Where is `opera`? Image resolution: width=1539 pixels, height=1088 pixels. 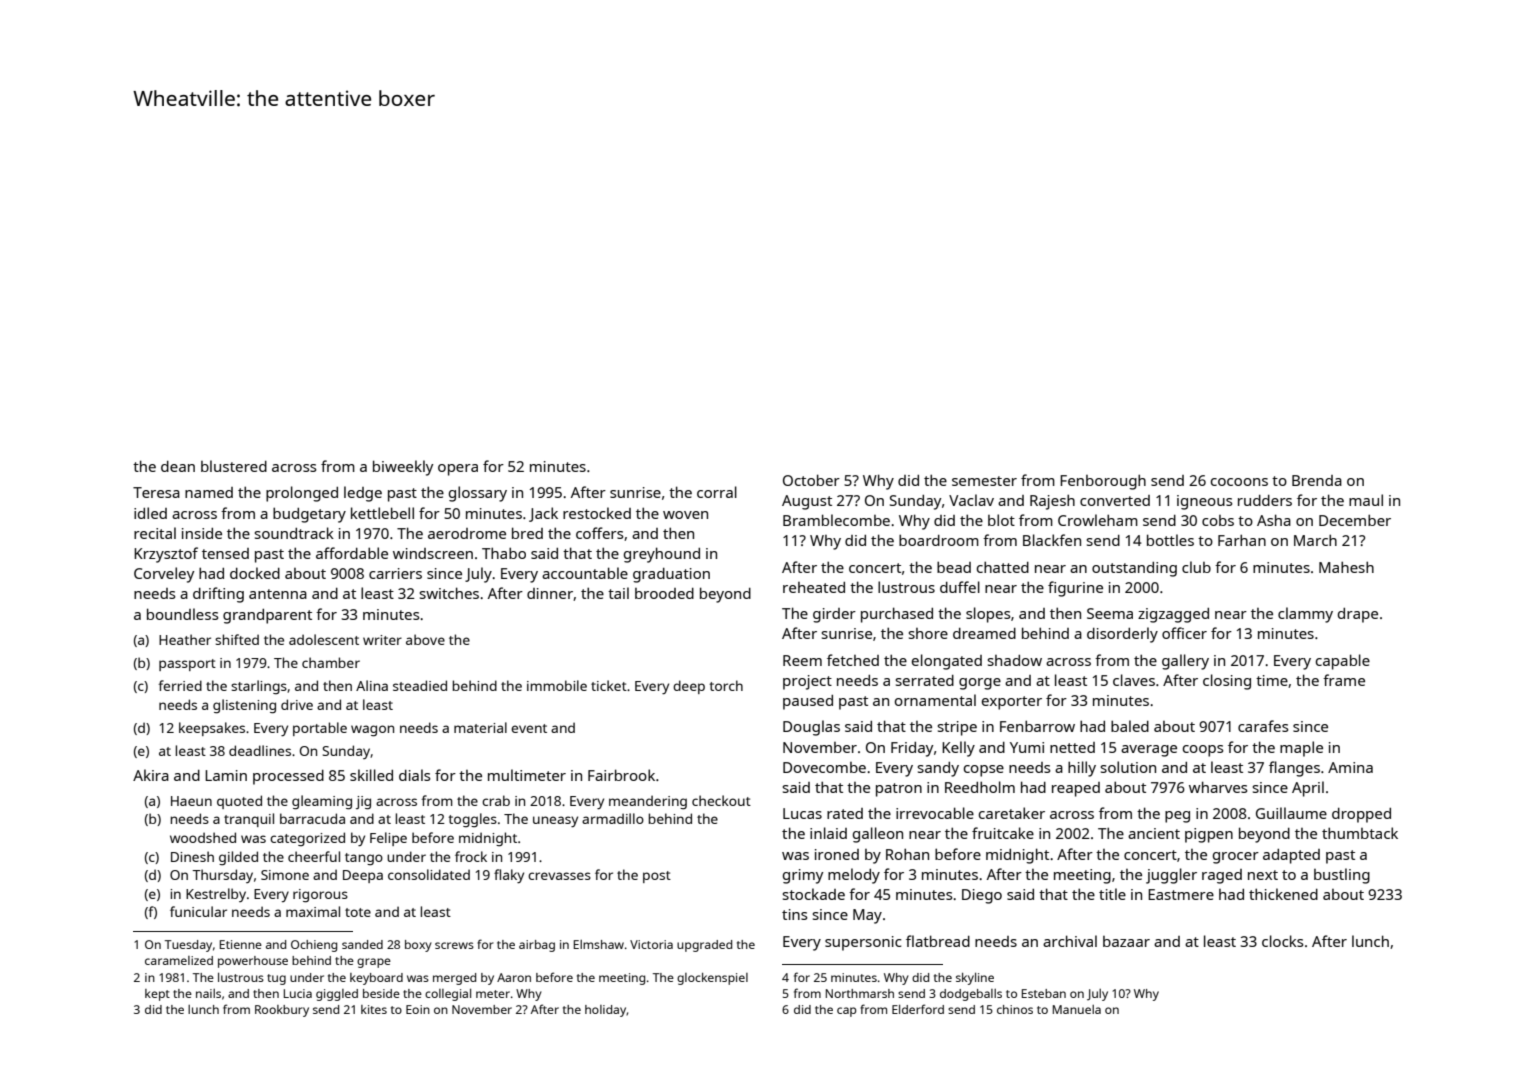
opera is located at coordinates (458, 470).
